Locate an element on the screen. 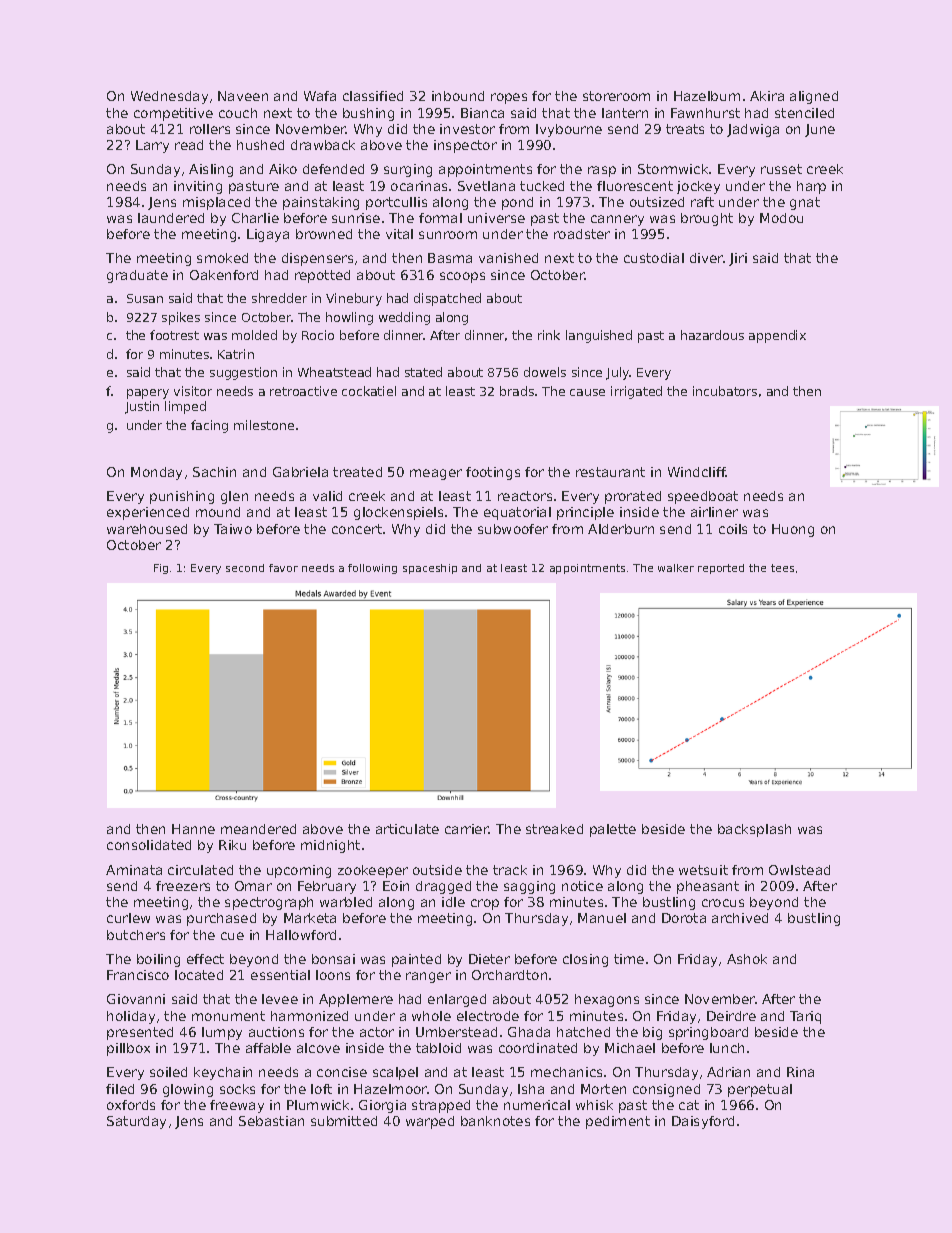 This screenshot has height=1233, width=952. submitted is located at coordinates (344, 1121).
